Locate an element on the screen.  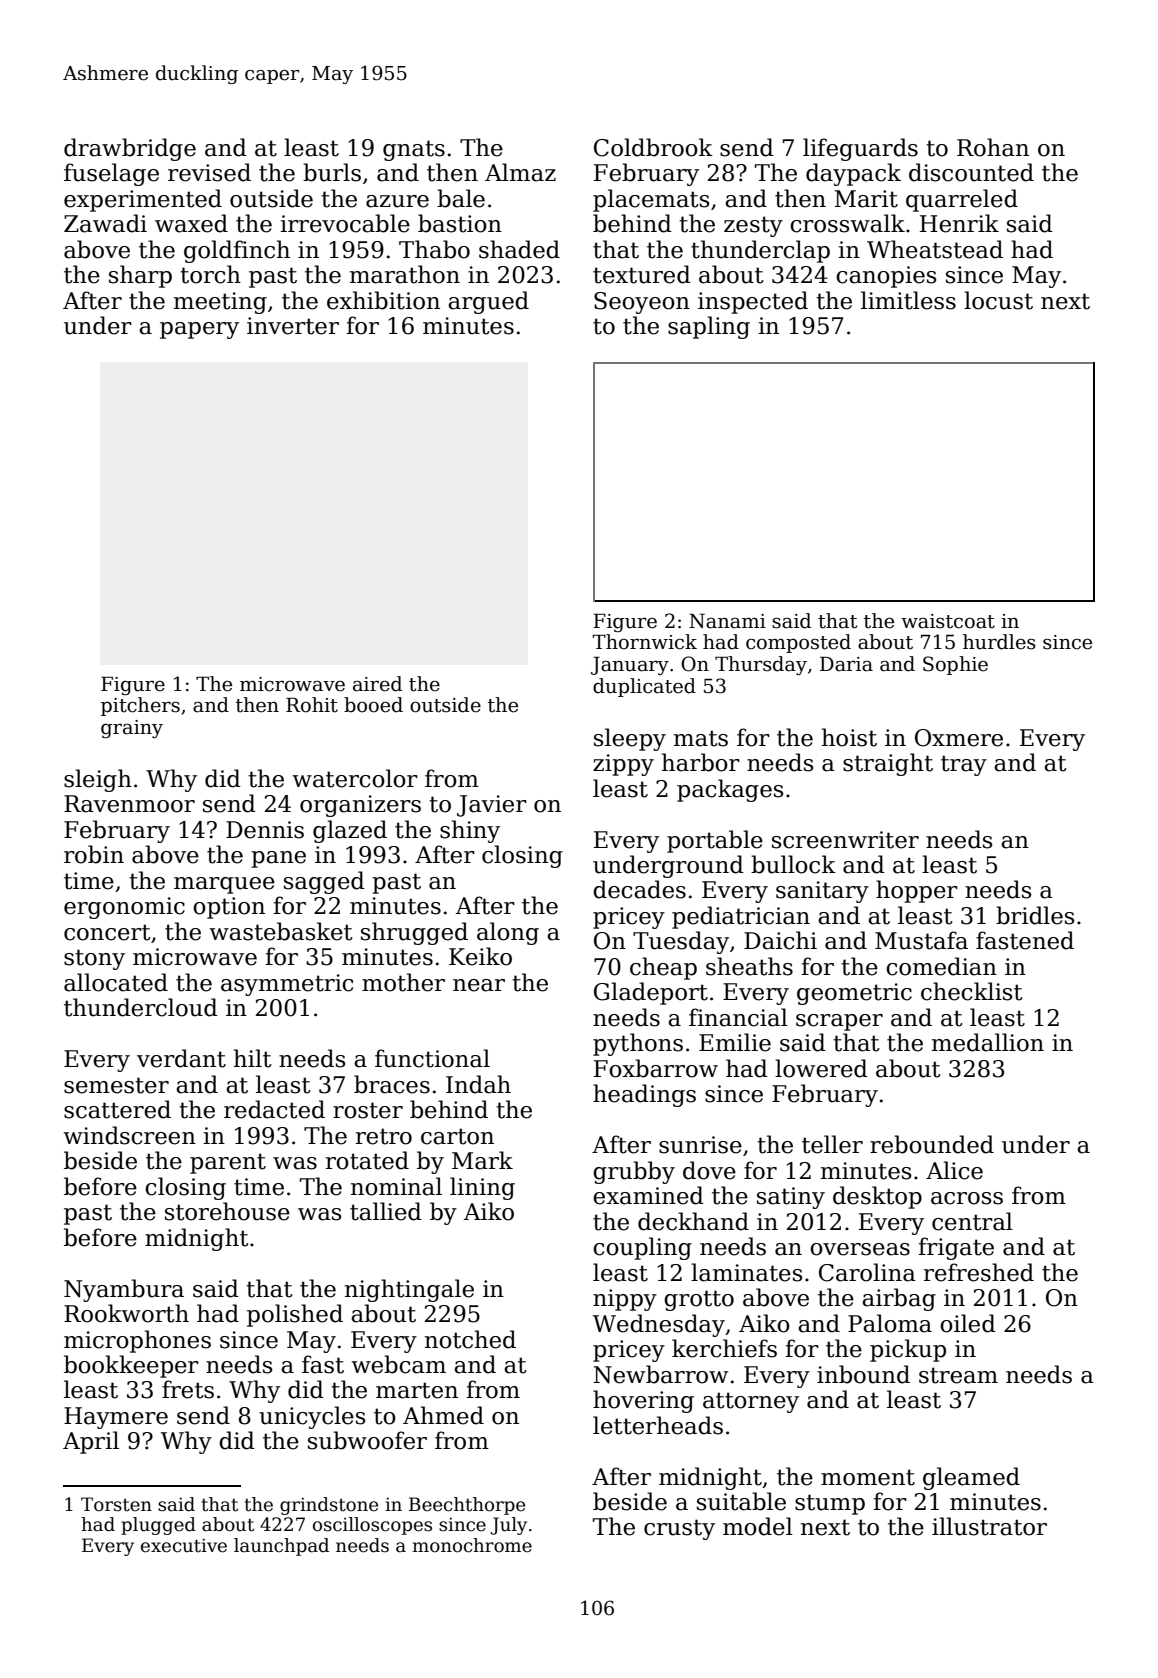
Javier is located at coordinates (492, 806).
